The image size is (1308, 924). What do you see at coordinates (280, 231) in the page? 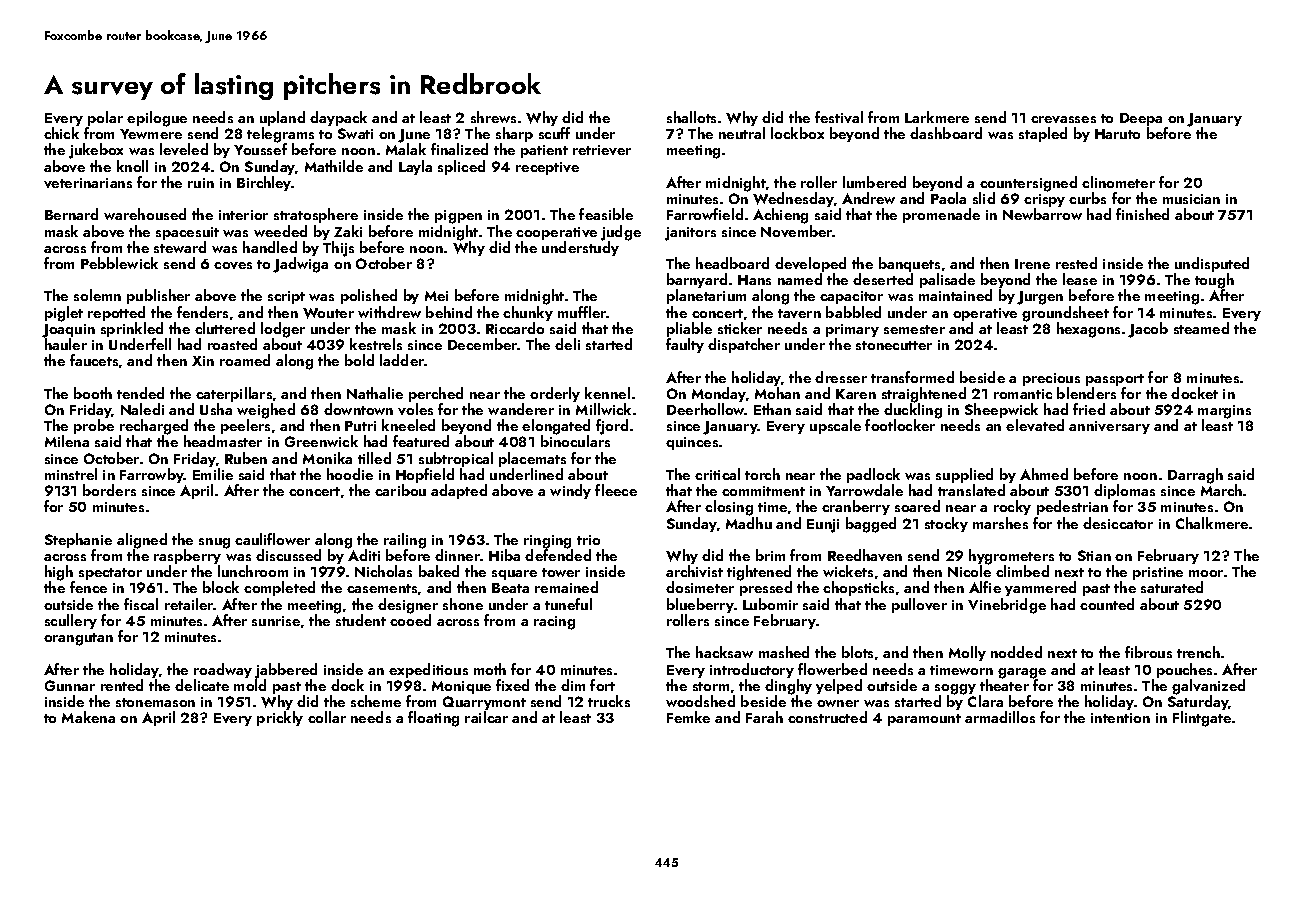
I see `weeded` at bounding box center [280, 231].
